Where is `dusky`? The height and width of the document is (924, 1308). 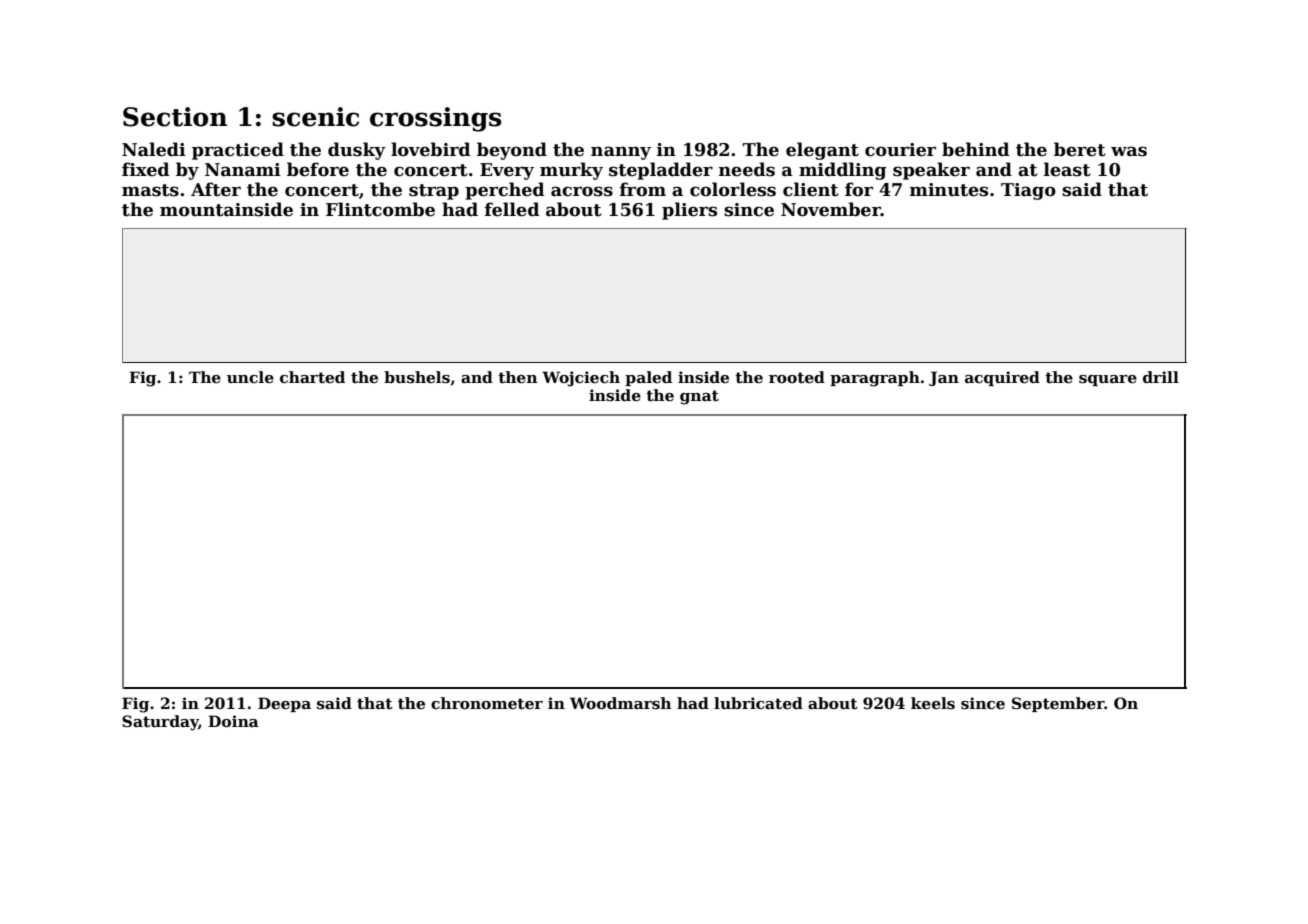 dusky is located at coordinates (357, 151).
